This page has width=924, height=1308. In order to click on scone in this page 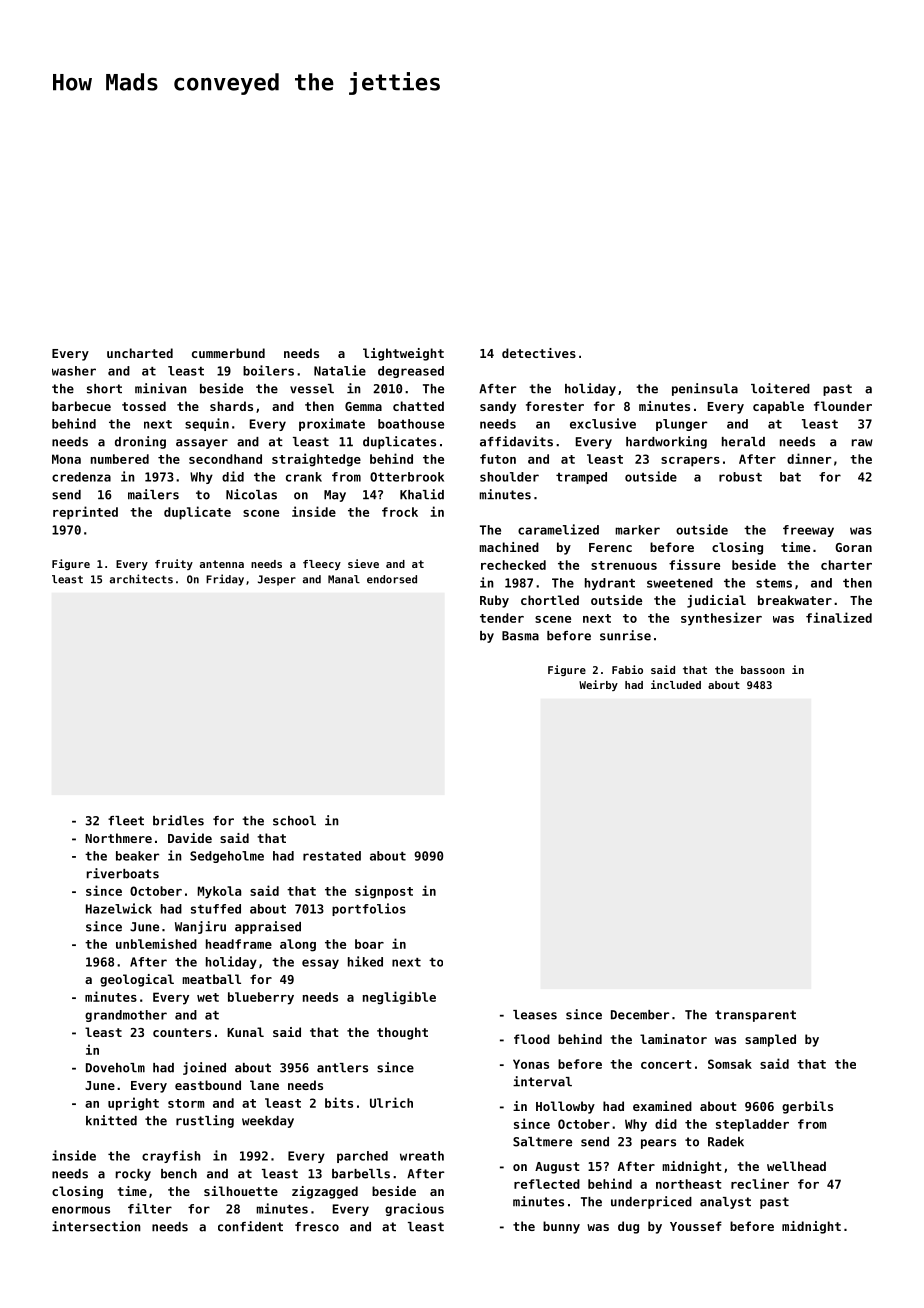, I will do `click(261, 513)`.
